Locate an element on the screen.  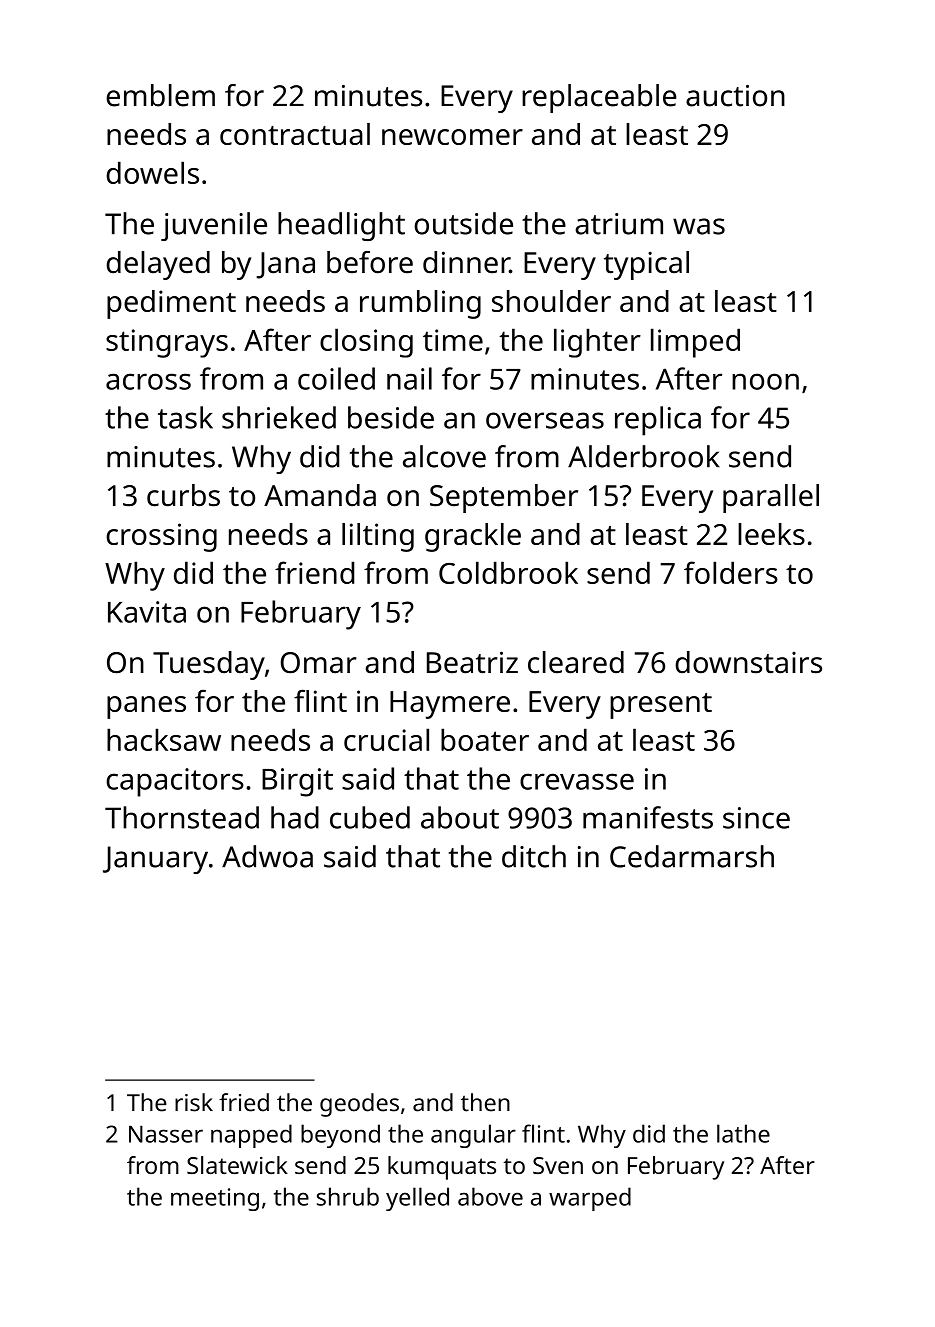
beyond is located at coordinates (340, 1136).
